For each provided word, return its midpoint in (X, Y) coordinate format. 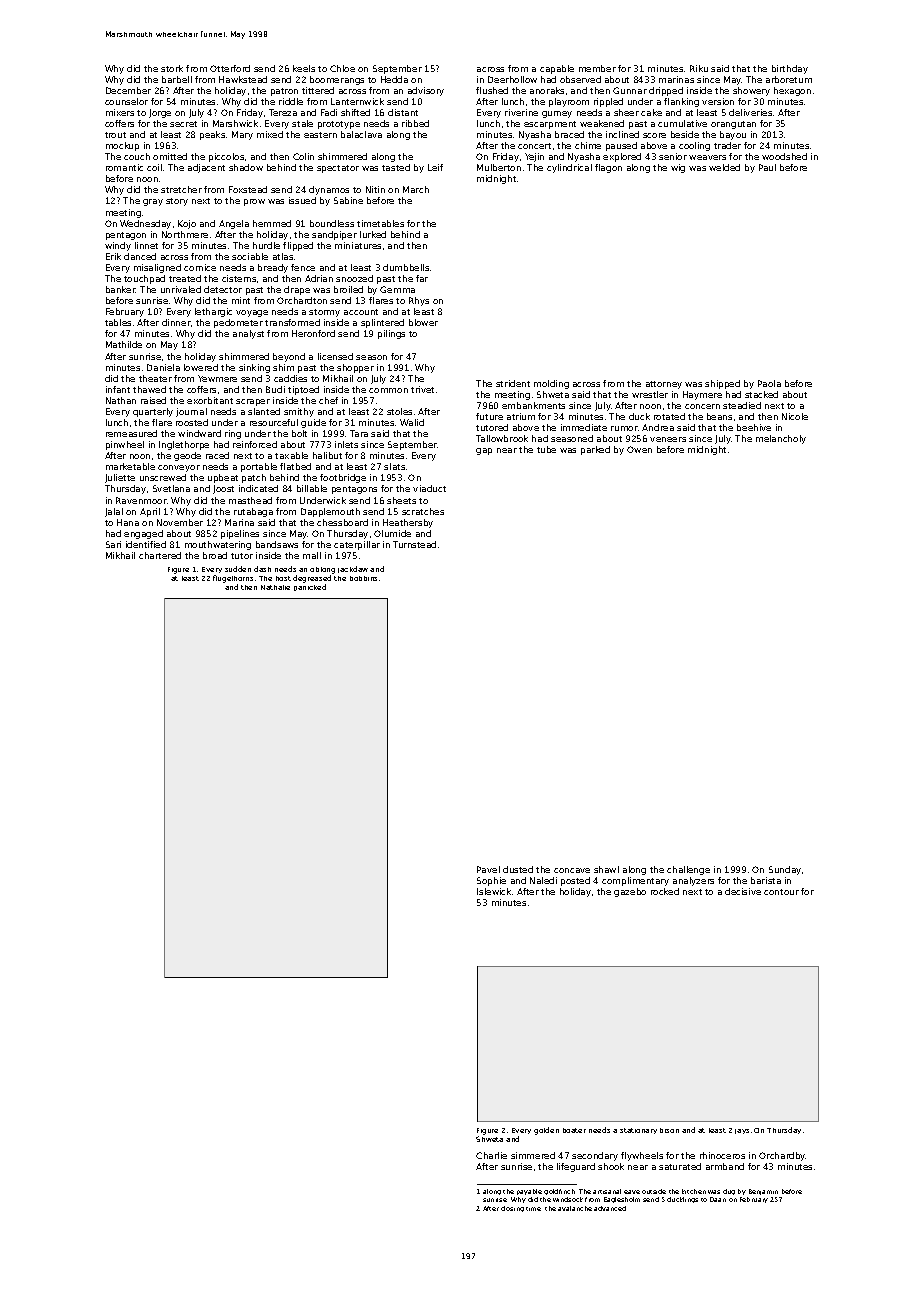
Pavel (488, 869)
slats (394, 466)
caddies (290, 378)
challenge (688, 870)
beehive (754, 427)
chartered (160, 555)
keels (304, 68)
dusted (518, 869)
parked (595, 450)
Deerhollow (512, 79)
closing (512, 1209)
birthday (790, 69)
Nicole (795, 416)
